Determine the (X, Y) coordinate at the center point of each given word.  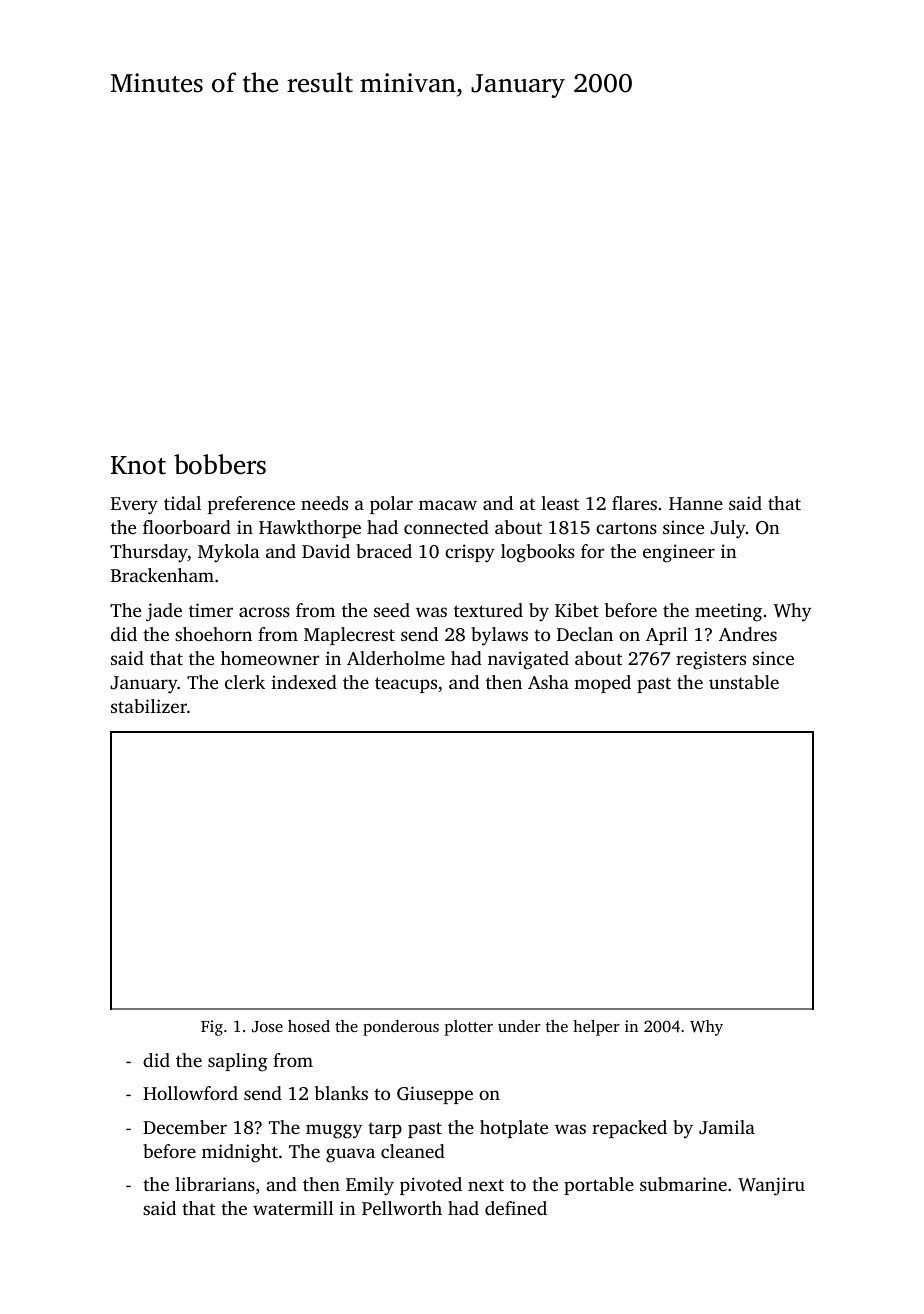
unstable (744, 682)
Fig (212, 1028)
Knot (138, 465)
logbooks (538, 553)
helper (596, 1028)
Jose (267, 1026)
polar (391, 505)
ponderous (401, 1028)
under (519, 1026)
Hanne (696, 503)
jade (164, 612)
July (728, 529)
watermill (293, 1208)
